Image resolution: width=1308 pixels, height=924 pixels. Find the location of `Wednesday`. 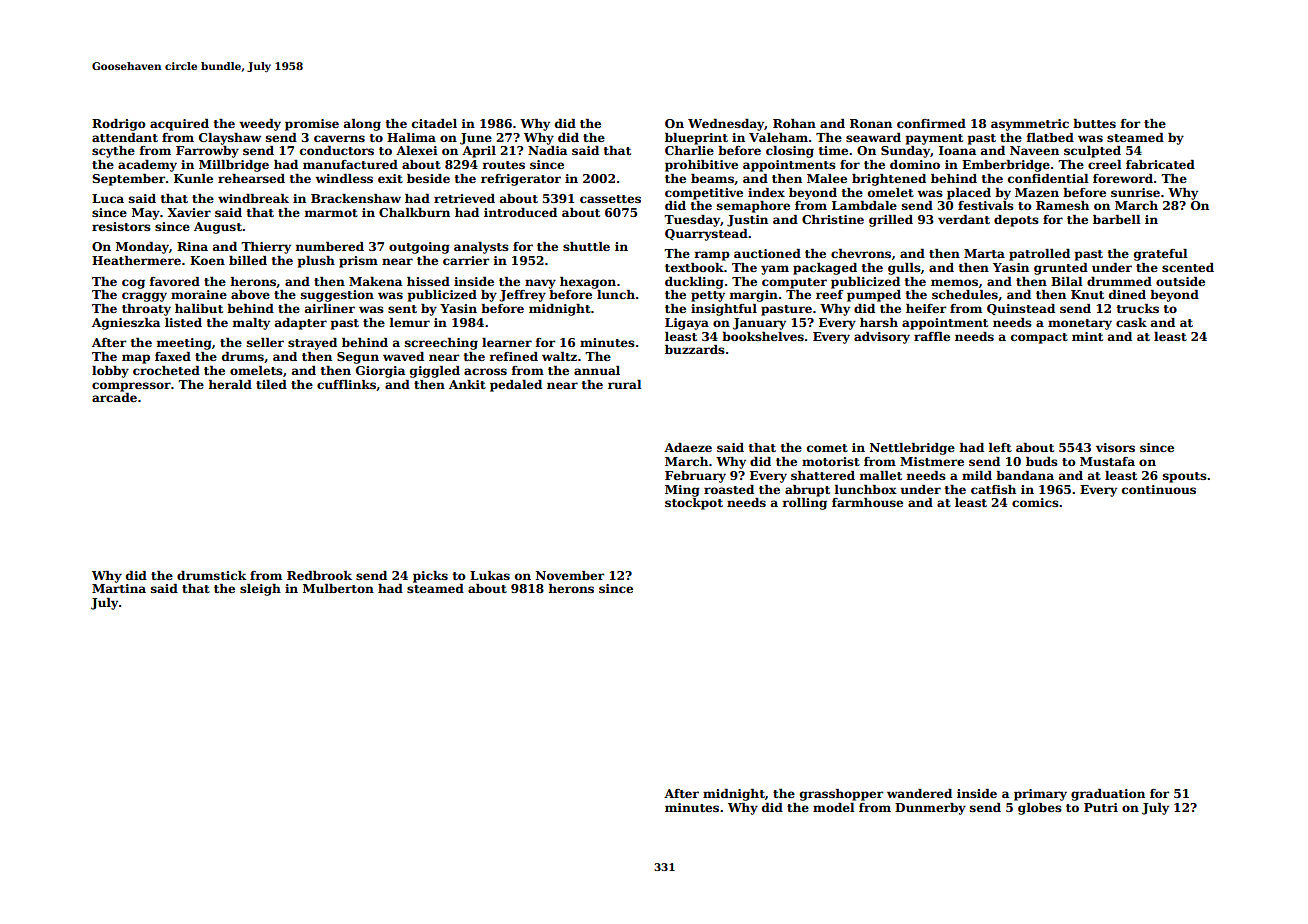

Wednesday is located at coordinates (726, 125).
